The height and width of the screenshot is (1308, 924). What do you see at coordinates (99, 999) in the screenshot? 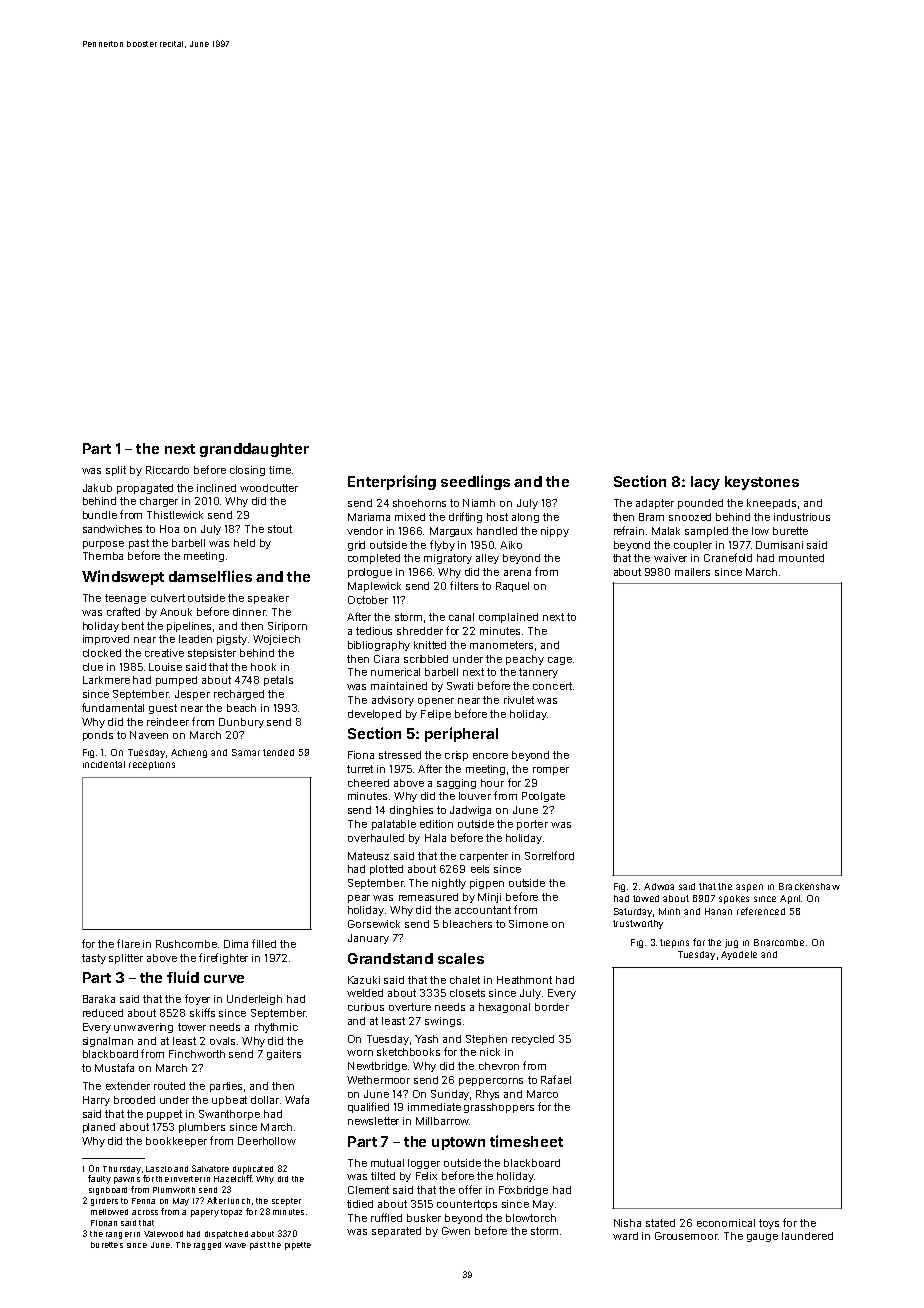
I see `Baraka` at bounding box center [99, 999].
